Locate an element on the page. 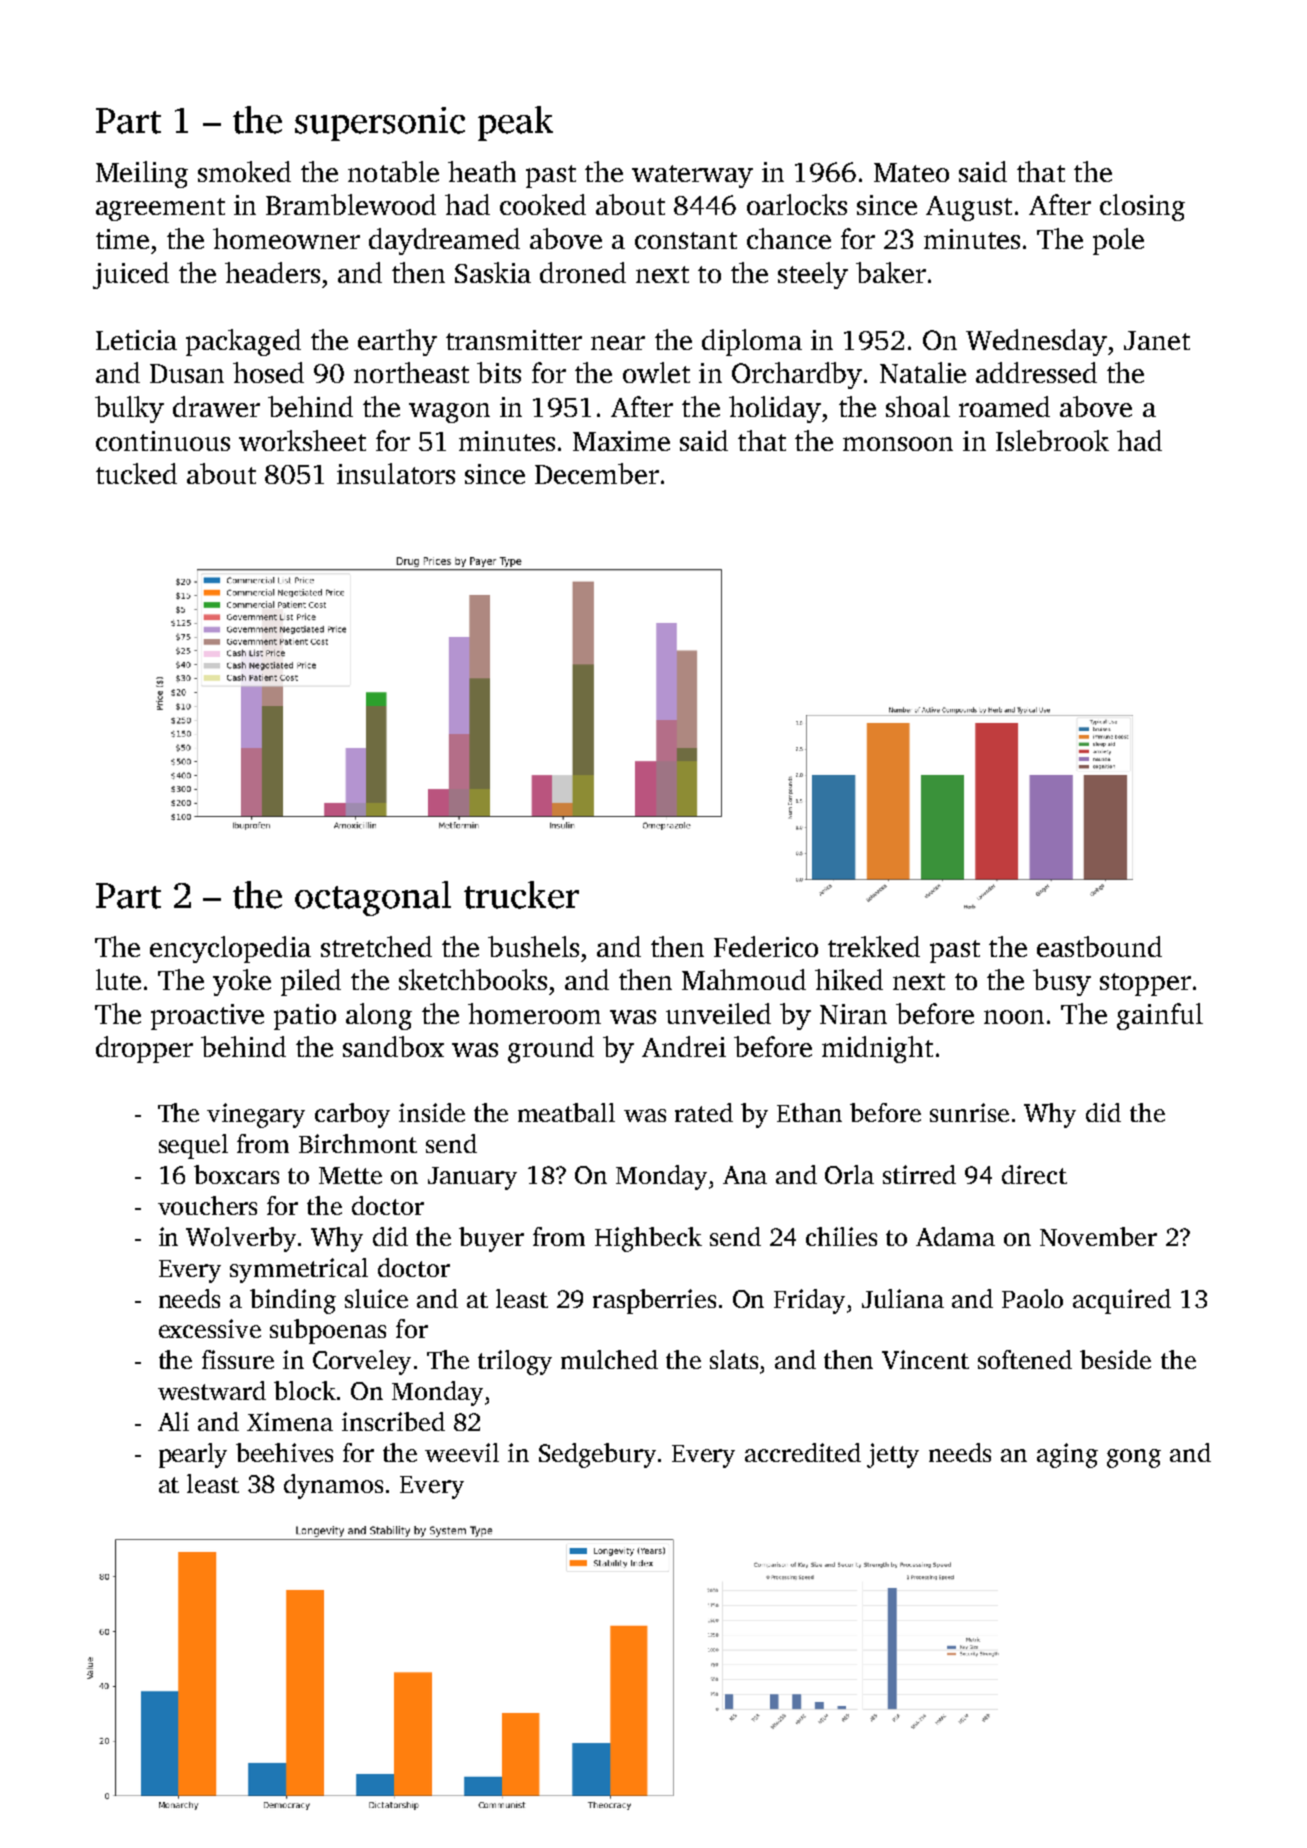  Islebrook is located at coordinates (1052, 440).
